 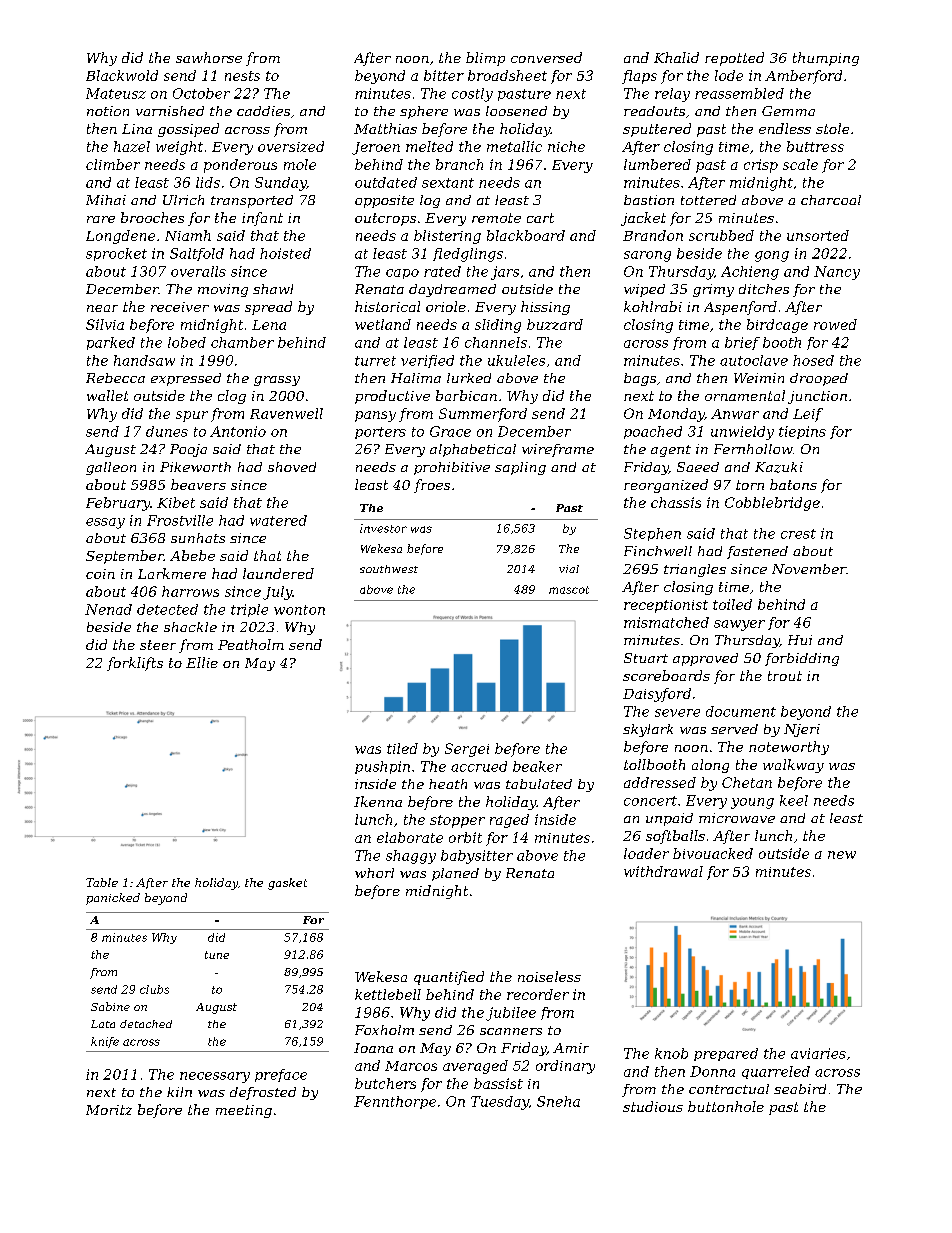 I want to click on microwave, so click(x=737, y=818).
